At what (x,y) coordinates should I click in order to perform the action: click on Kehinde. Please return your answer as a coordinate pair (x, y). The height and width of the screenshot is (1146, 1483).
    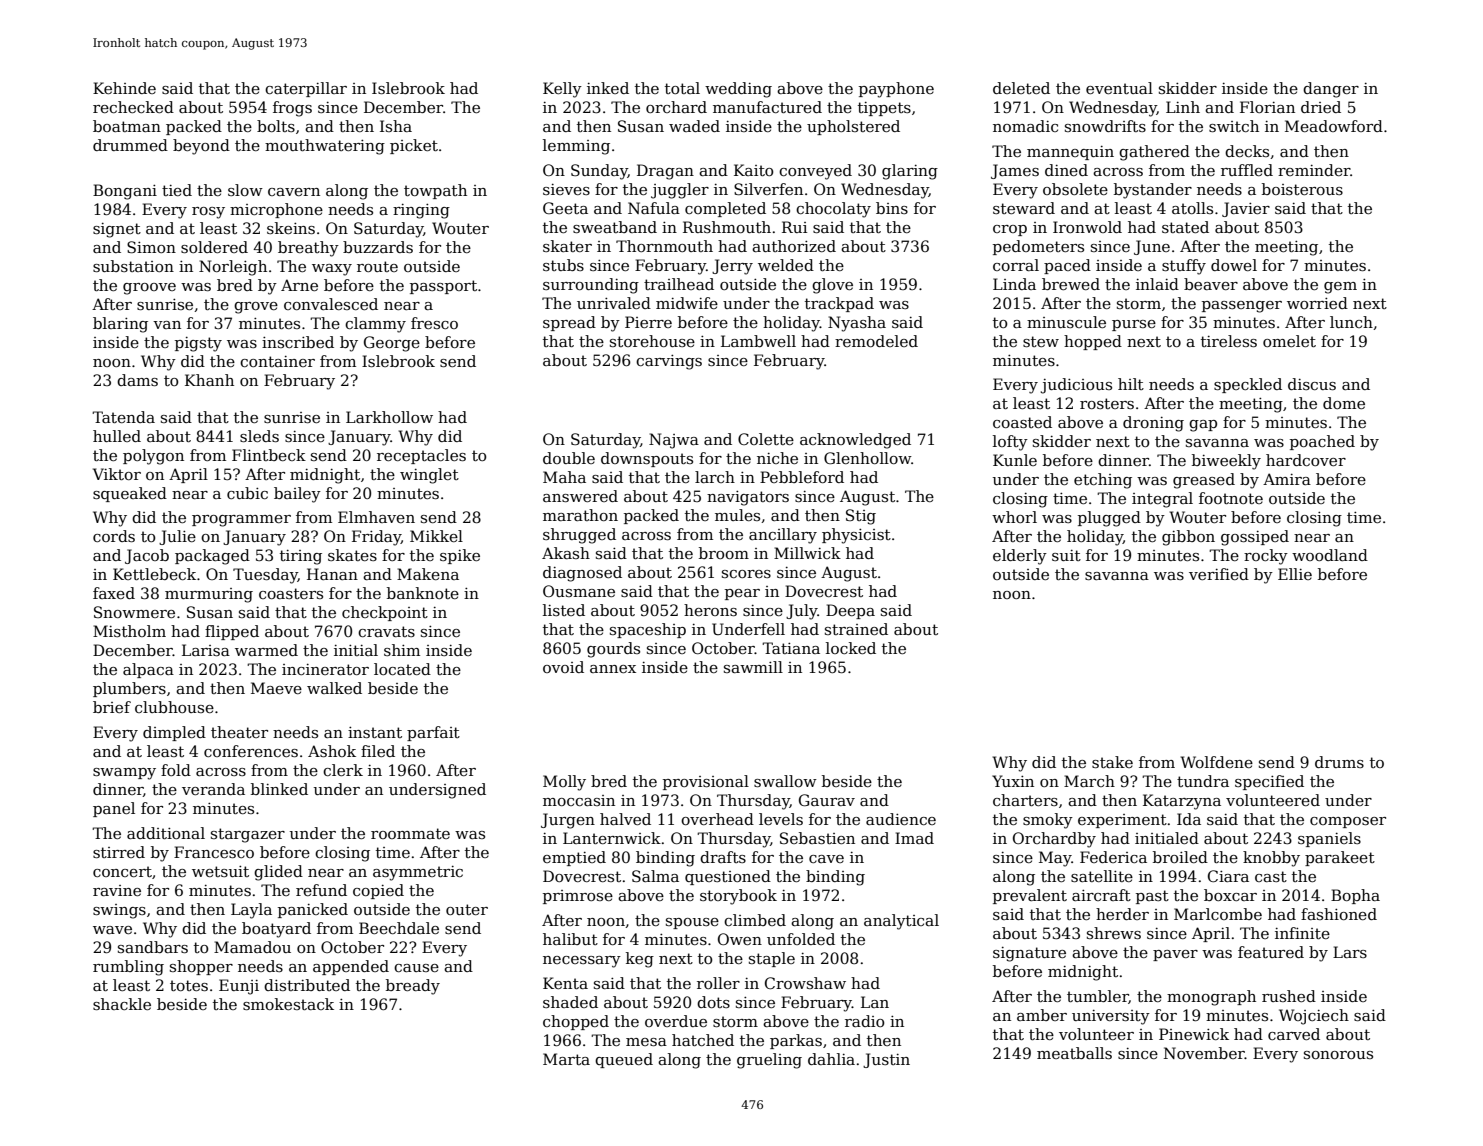
    Looking at the image, I should click on (124, 88).
